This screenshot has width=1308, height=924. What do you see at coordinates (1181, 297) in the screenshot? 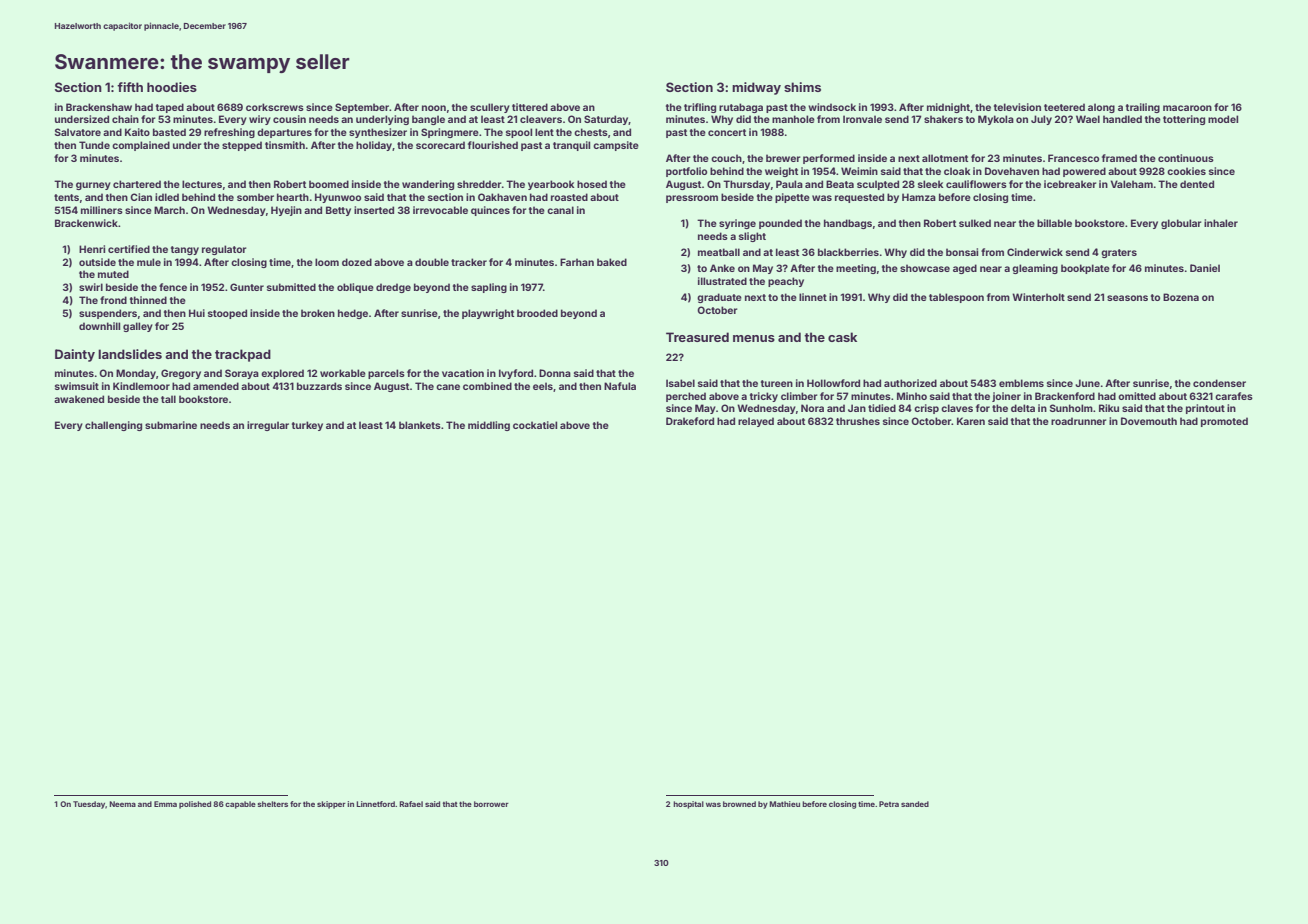
I see `Bozena` at bounding box center [1181, 297].
